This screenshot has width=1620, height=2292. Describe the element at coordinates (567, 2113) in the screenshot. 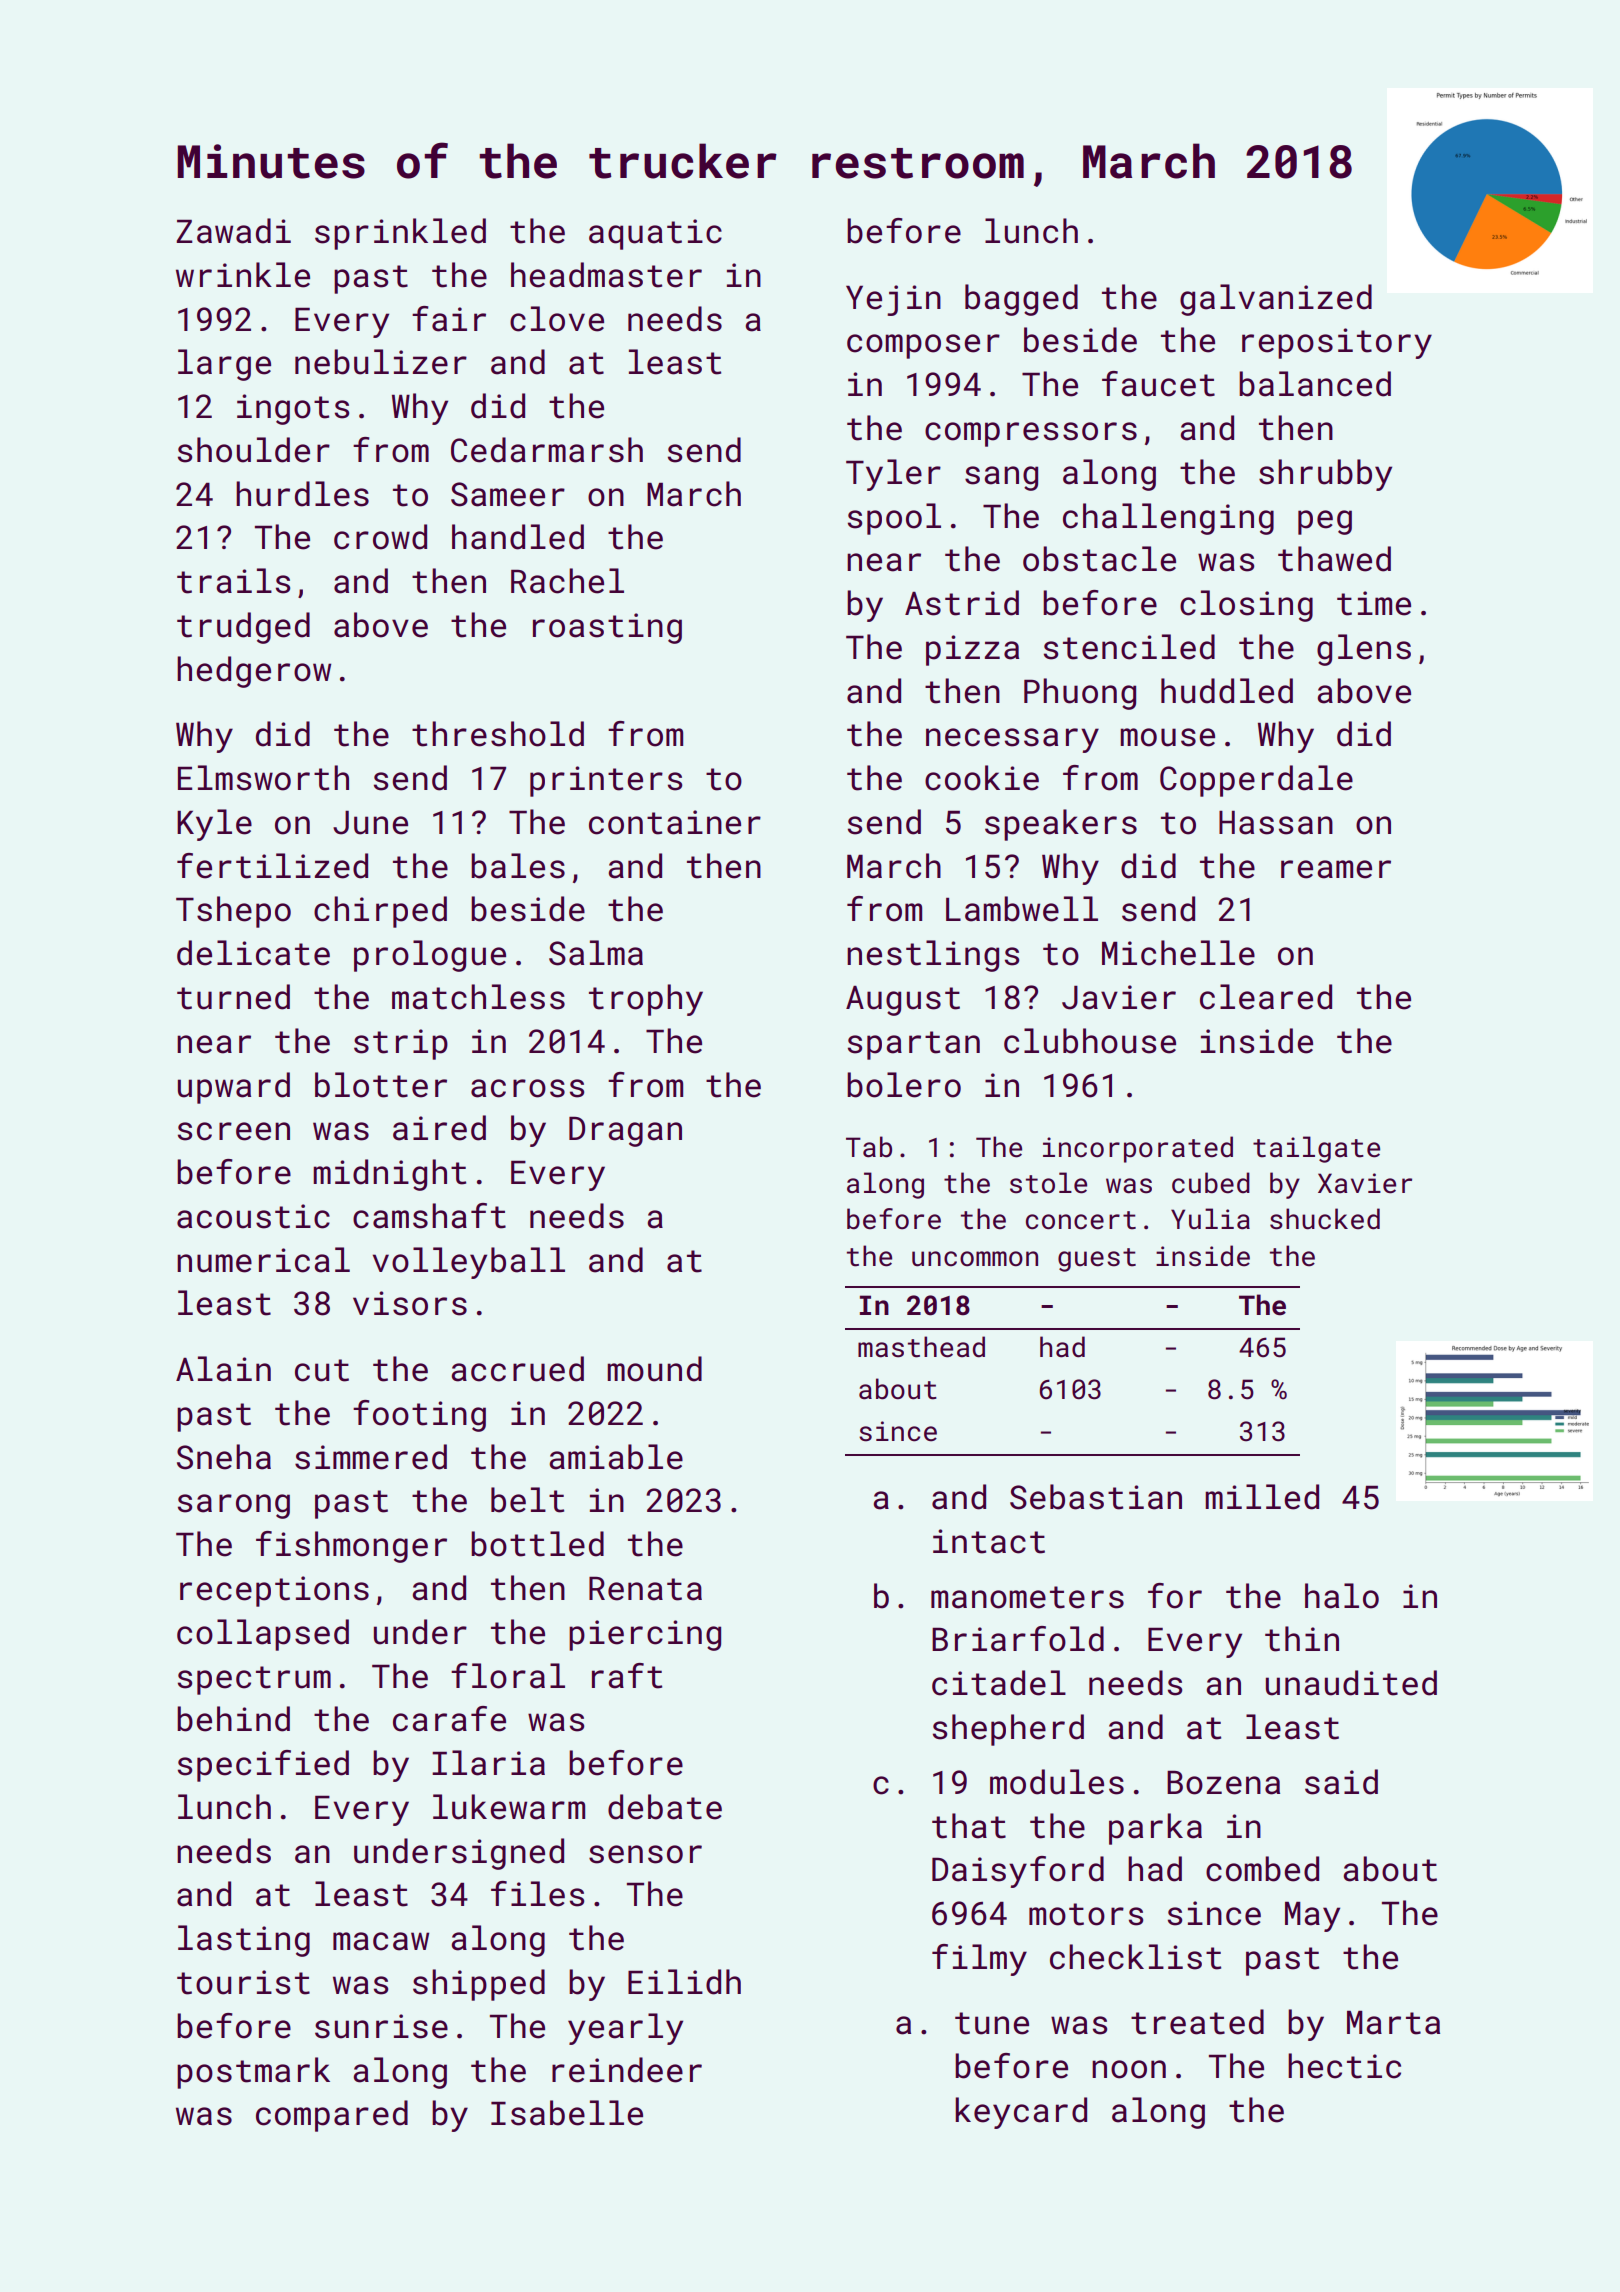

I see `Isabelle` at that location.
